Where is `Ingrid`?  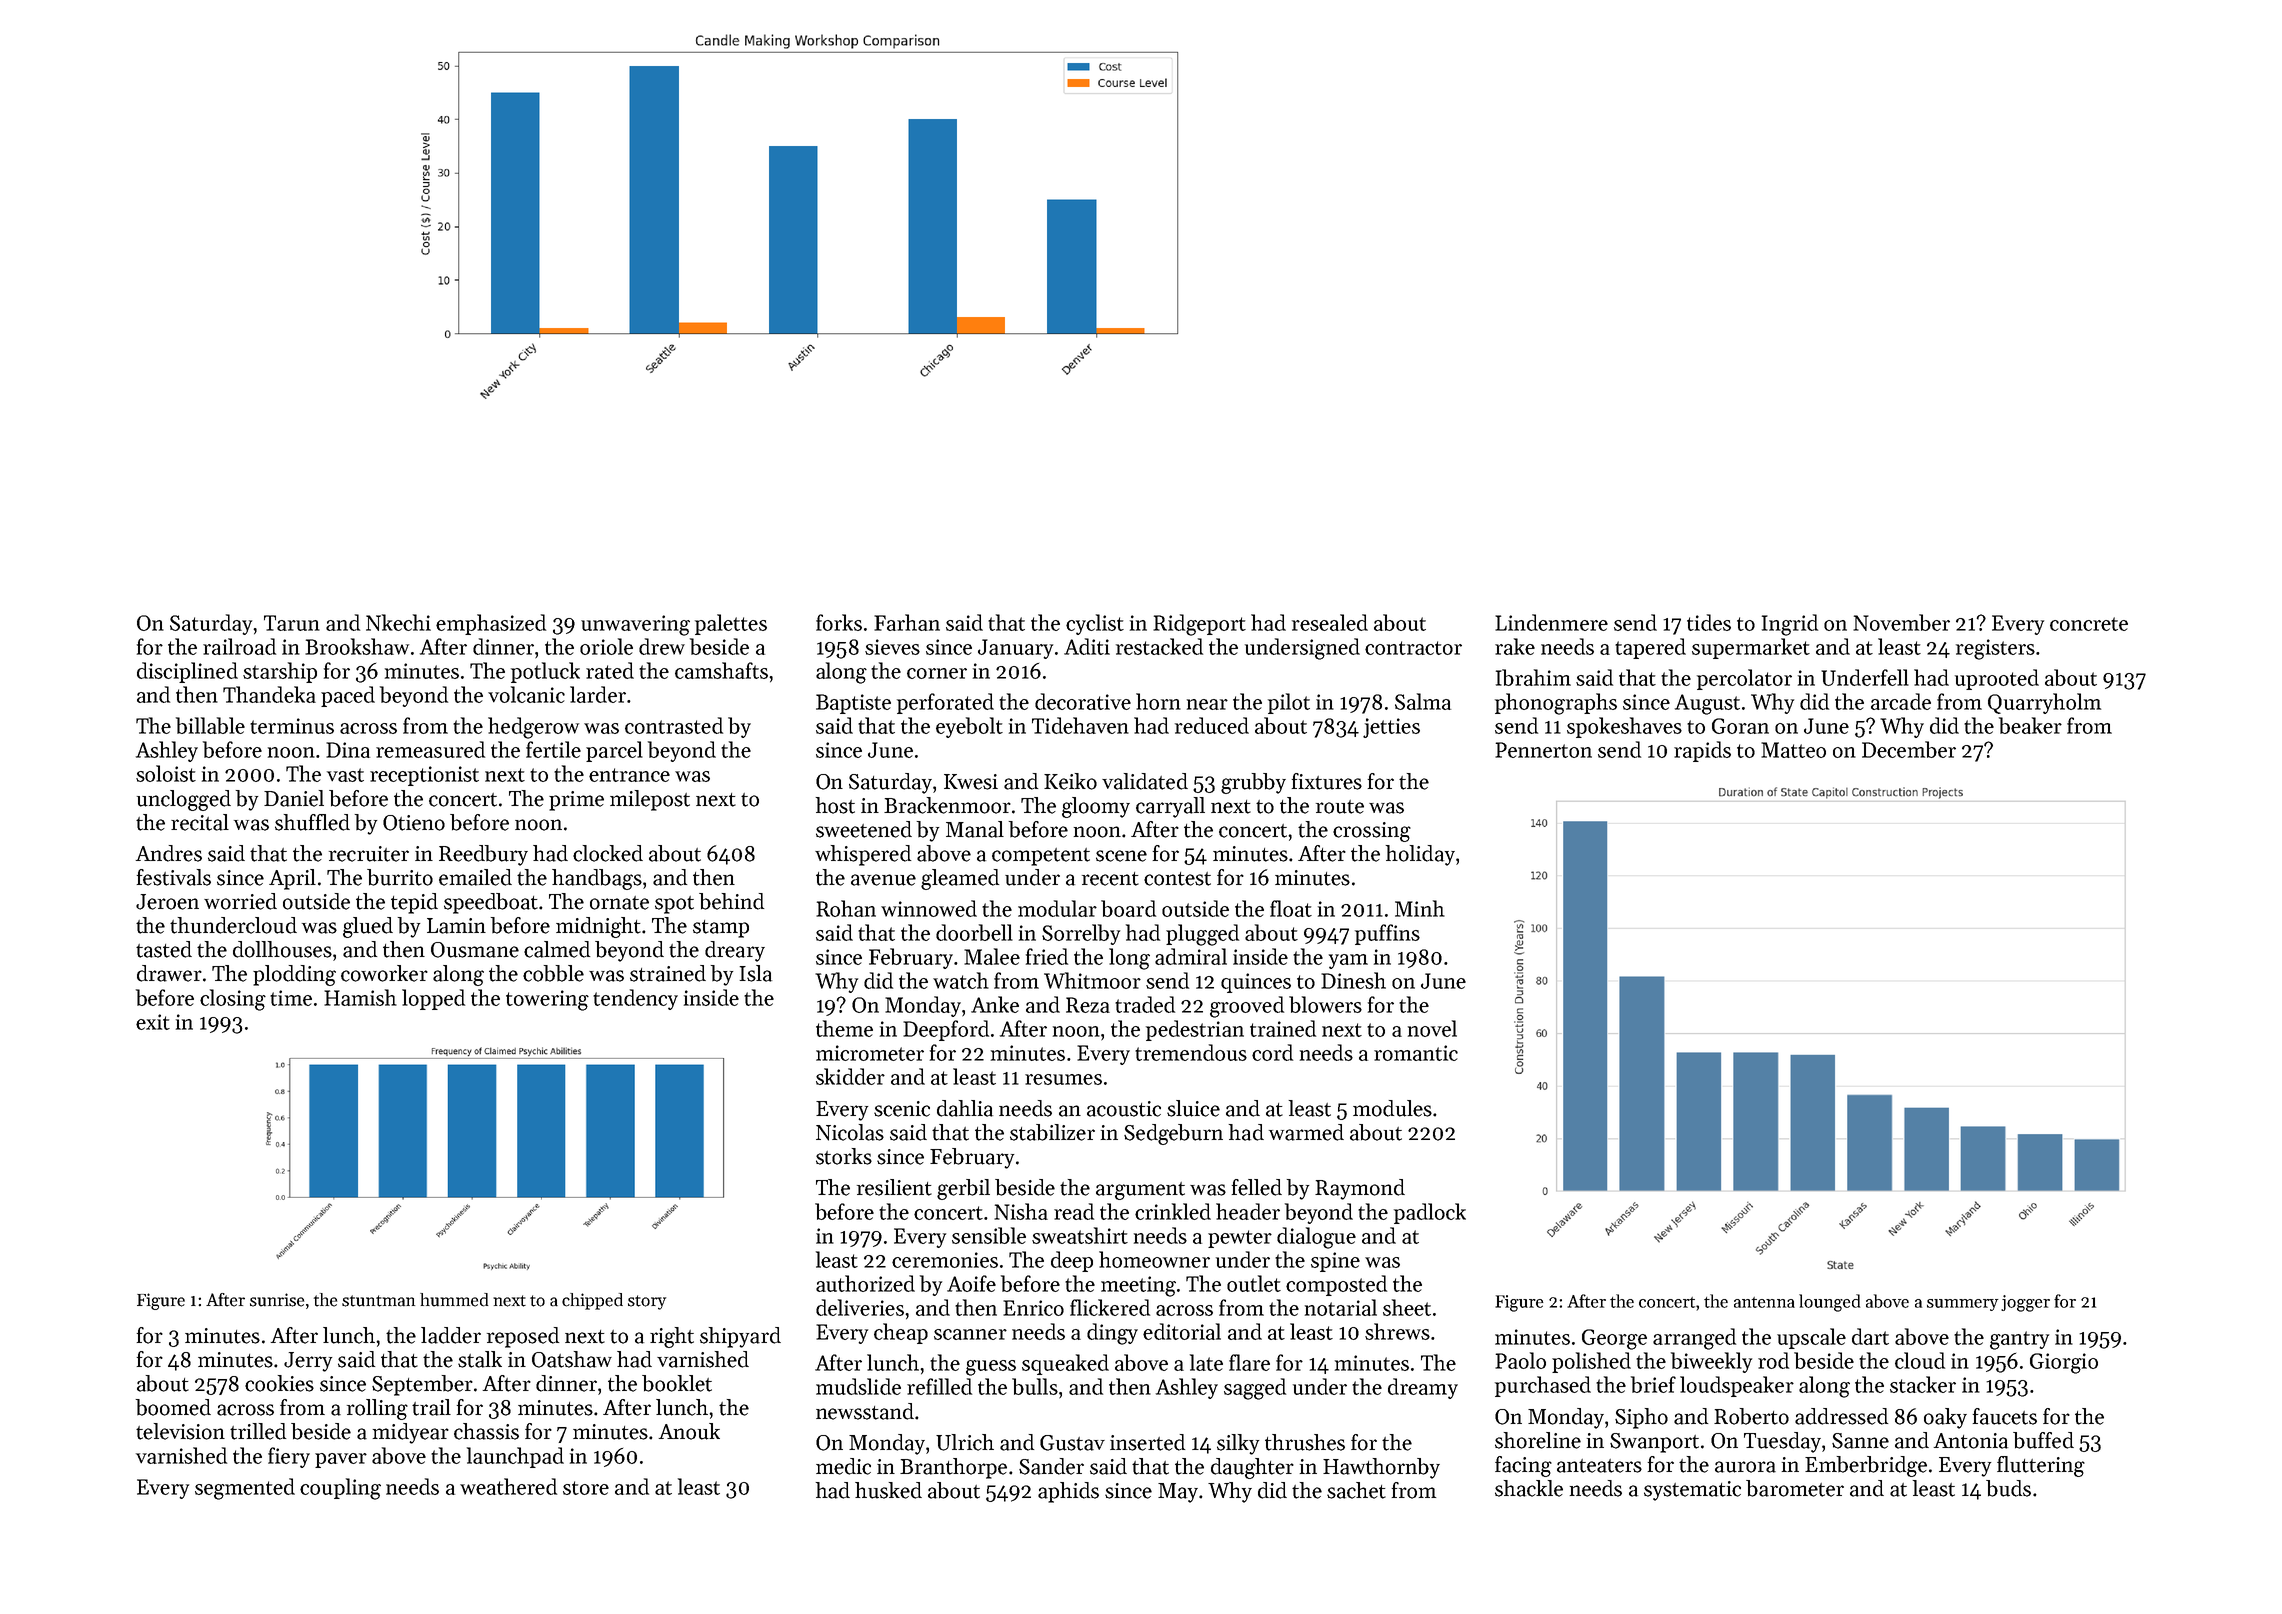 Ingrid is located at coordinates (1790, 625).
